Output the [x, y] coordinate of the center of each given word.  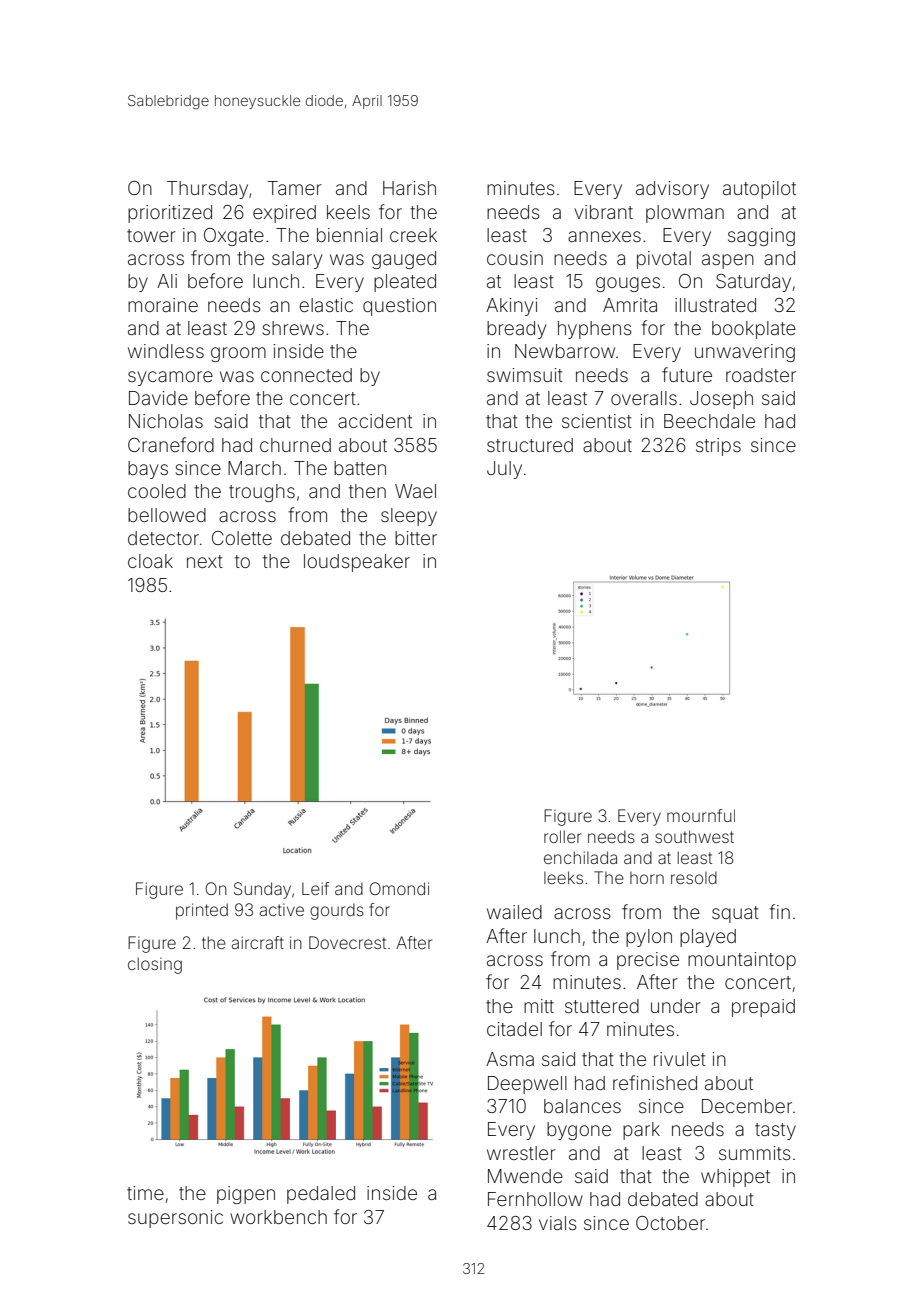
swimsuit [525, 375]
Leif [315, 888]
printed [202, 911]
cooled [157, 491]
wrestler [521, 1153]
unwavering [745, 353]
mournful [701, 815]
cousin [515, 258]
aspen [728, 261]
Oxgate [234, 237]
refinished [655, 1082]
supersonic [175, 1219]
